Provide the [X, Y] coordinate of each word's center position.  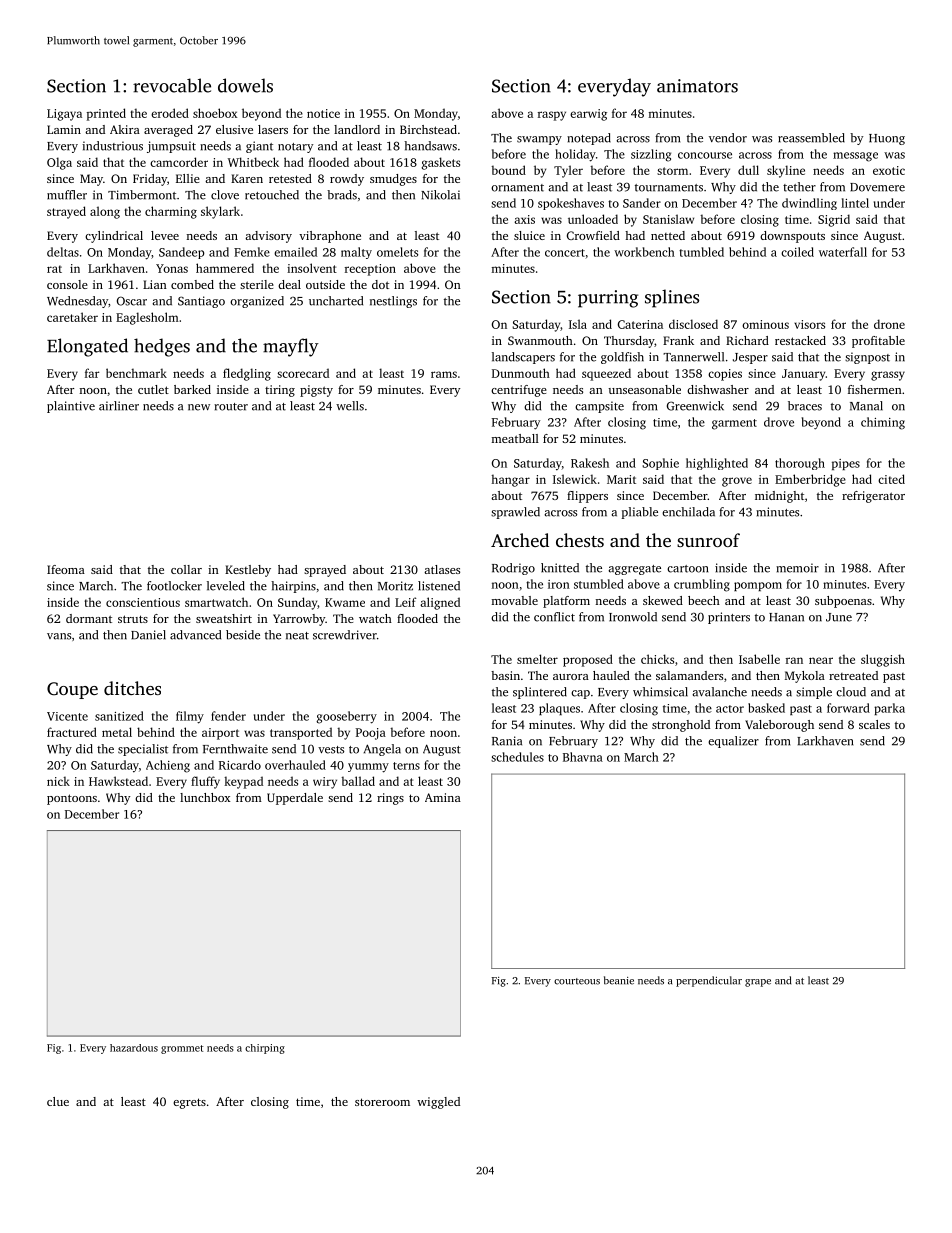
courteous [577, 981]
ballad [358, 781]
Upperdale [295, 799]
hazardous [134, 1048]
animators [697, 86]
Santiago [201, 302]
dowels [245, 85]
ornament [517, 188]
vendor [728, 138]
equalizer [733, 742]
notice [323, 113]
